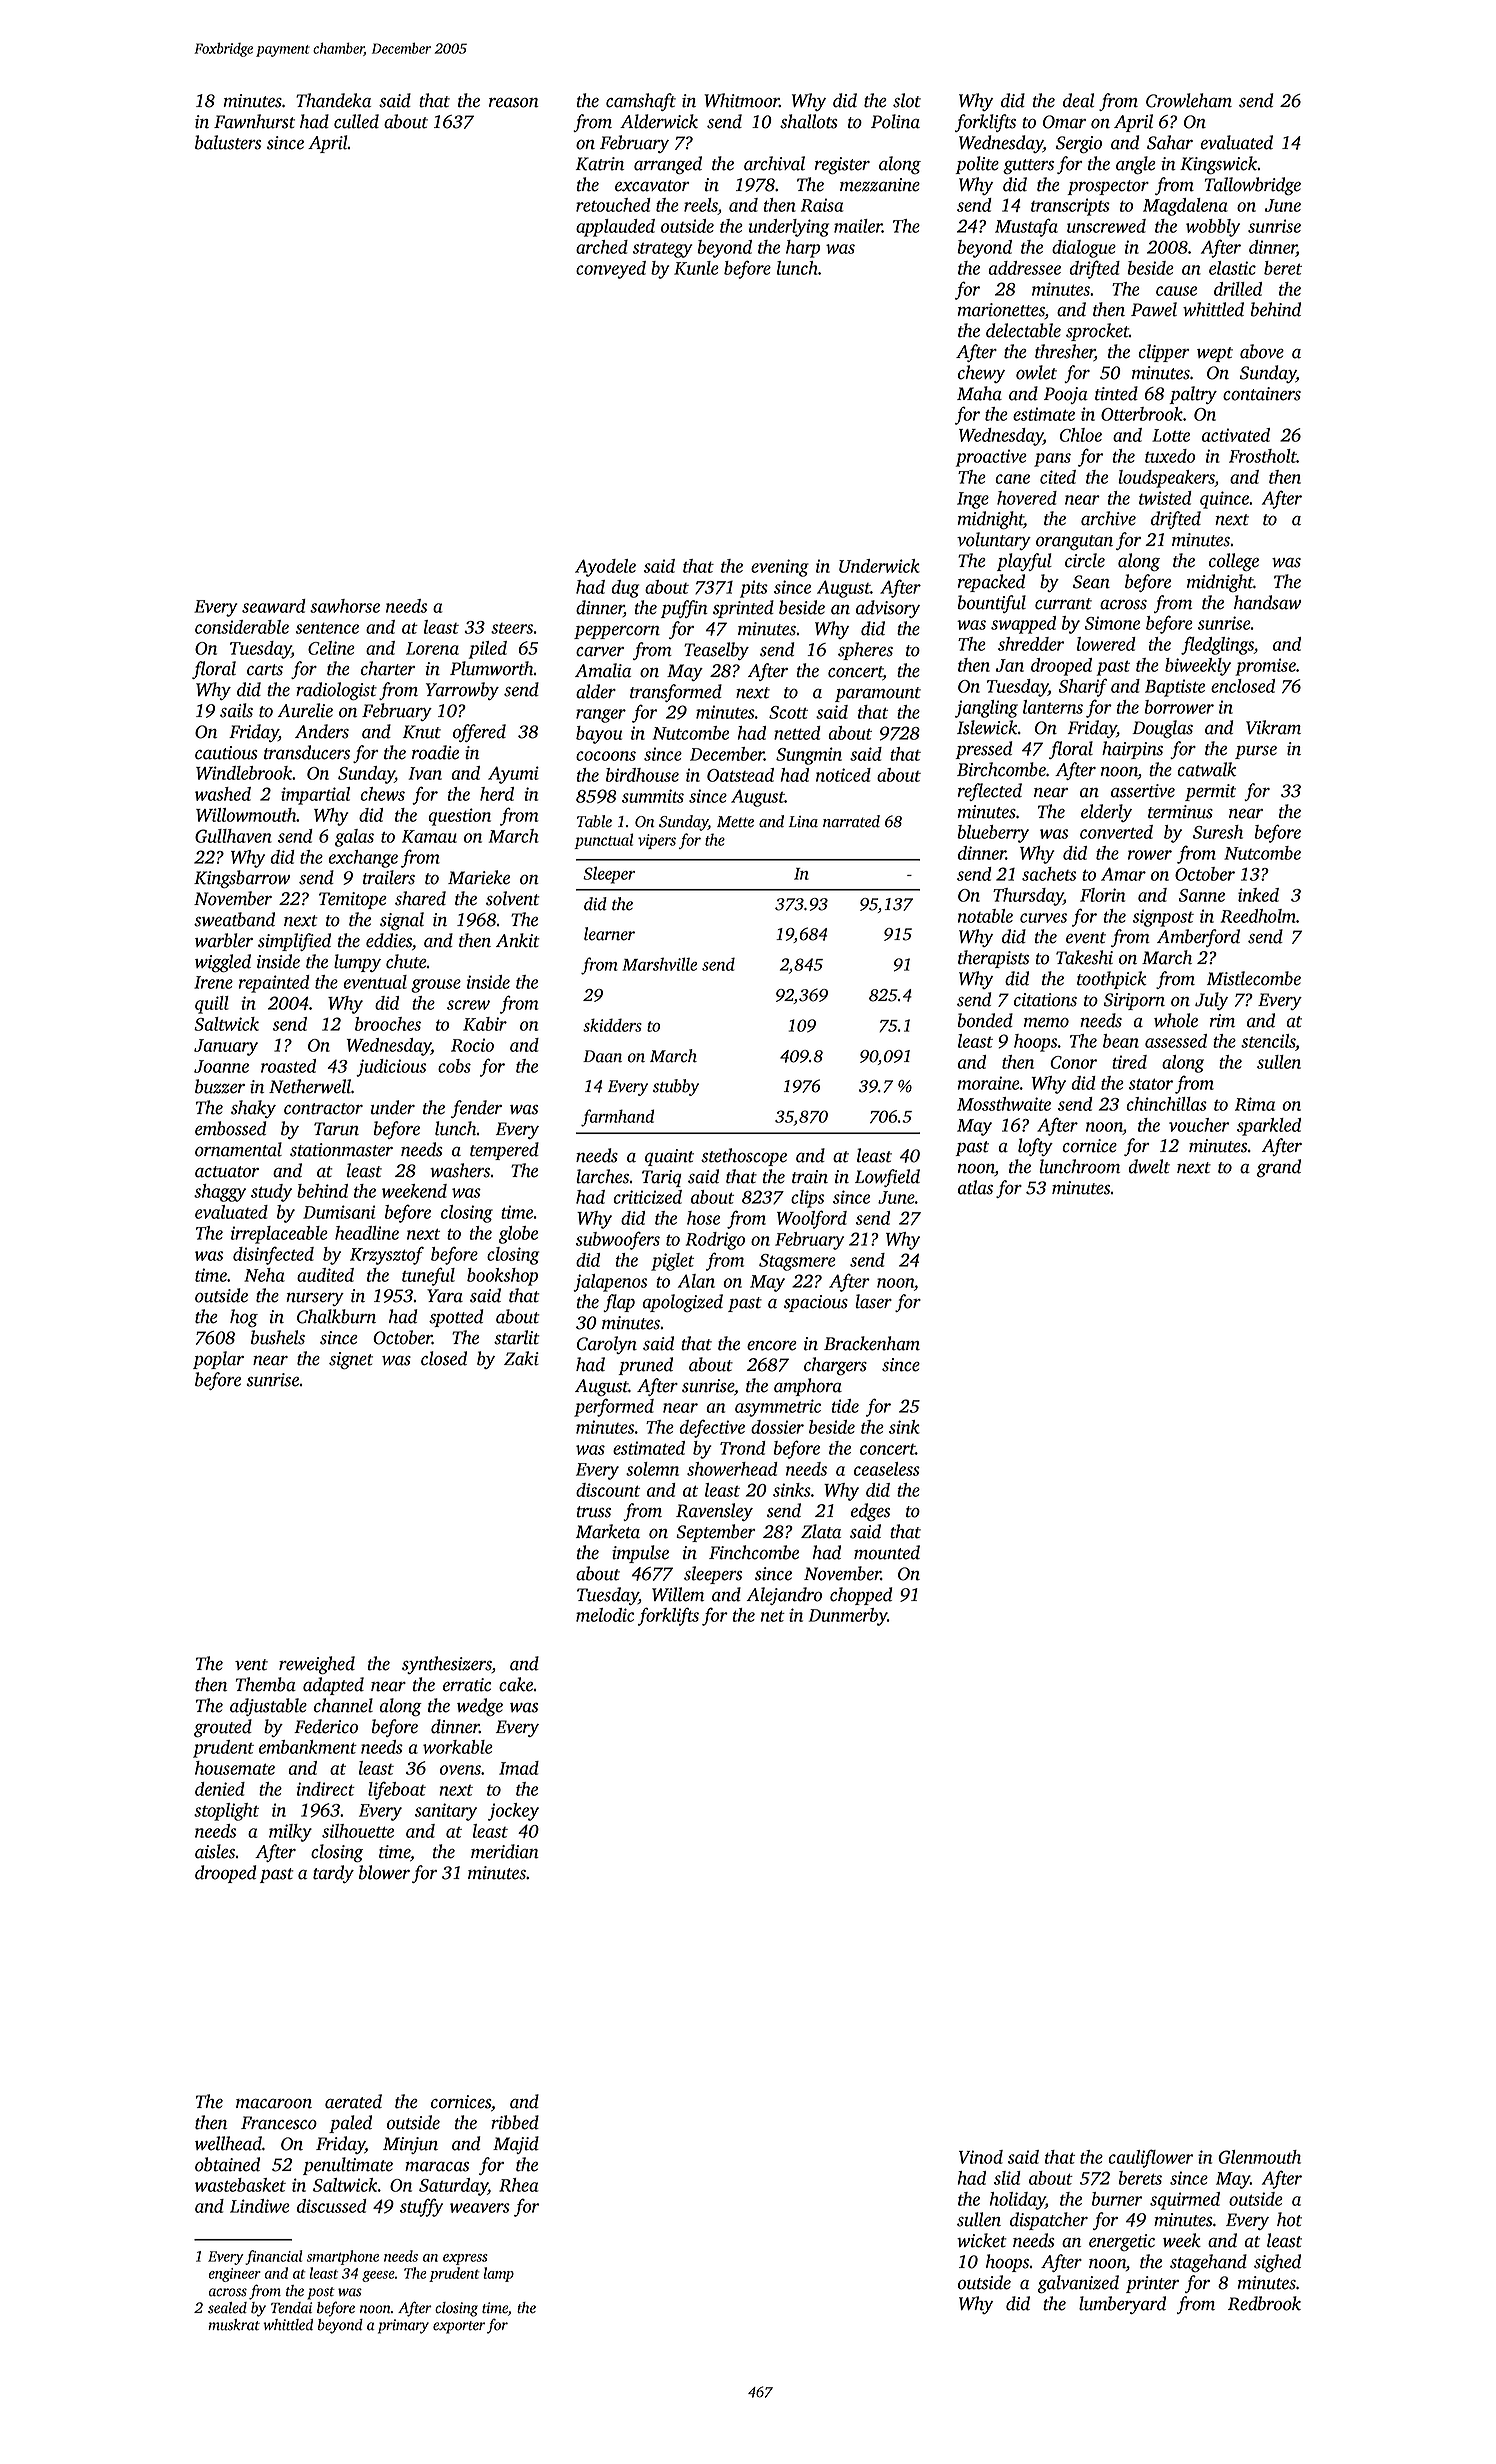 Image resolution: width=1496 pixels, height=2464 pixels. What do you see at coordinates (907, 100) in the screenshot?
I see `slot` at bounding box center [907, 100].
